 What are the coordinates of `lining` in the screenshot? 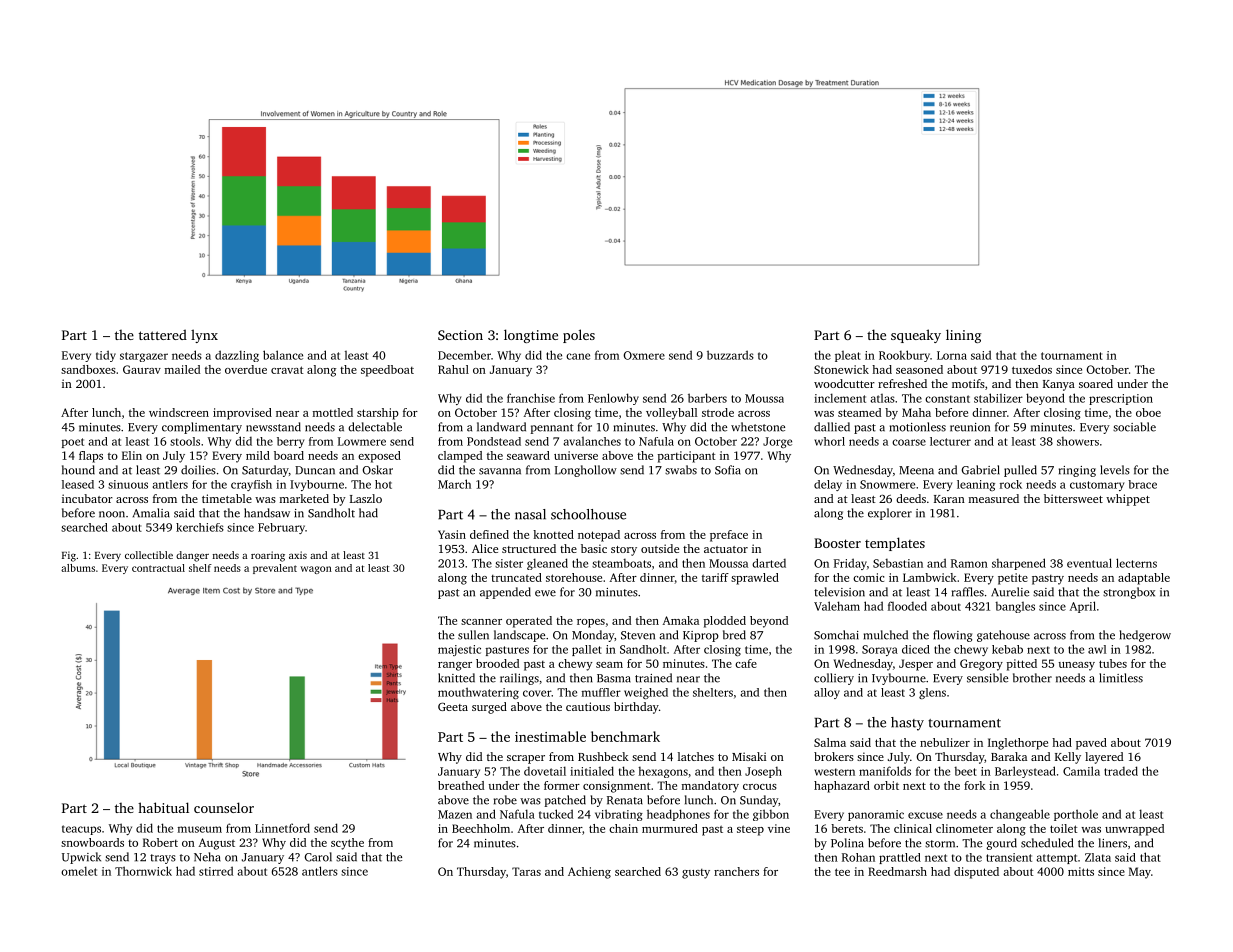 It's located at (963, 336).
